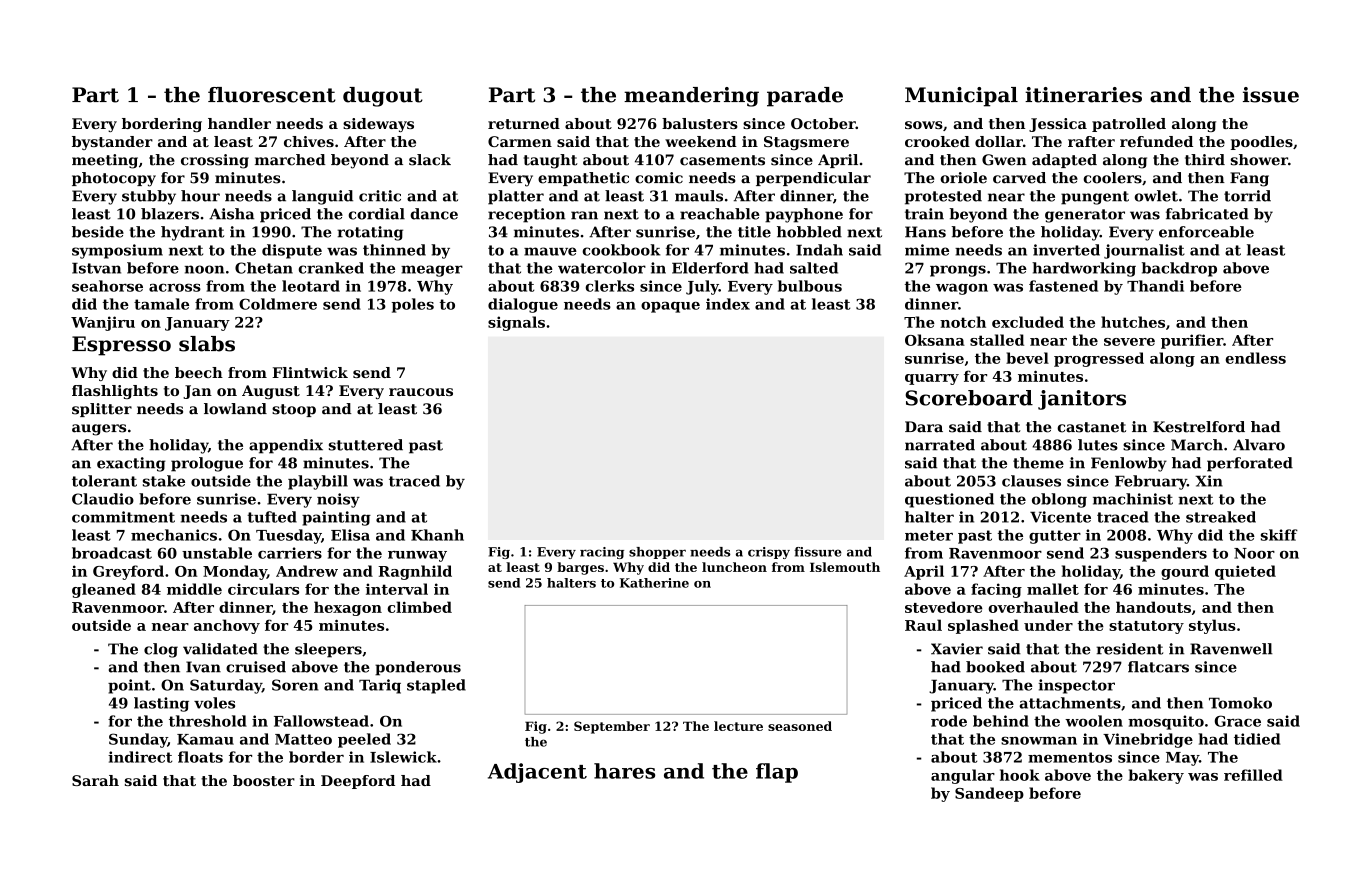  What do you see at coordinates (328, 650) in the page?
I see `sleepers` at bounding box center [328, 650].
